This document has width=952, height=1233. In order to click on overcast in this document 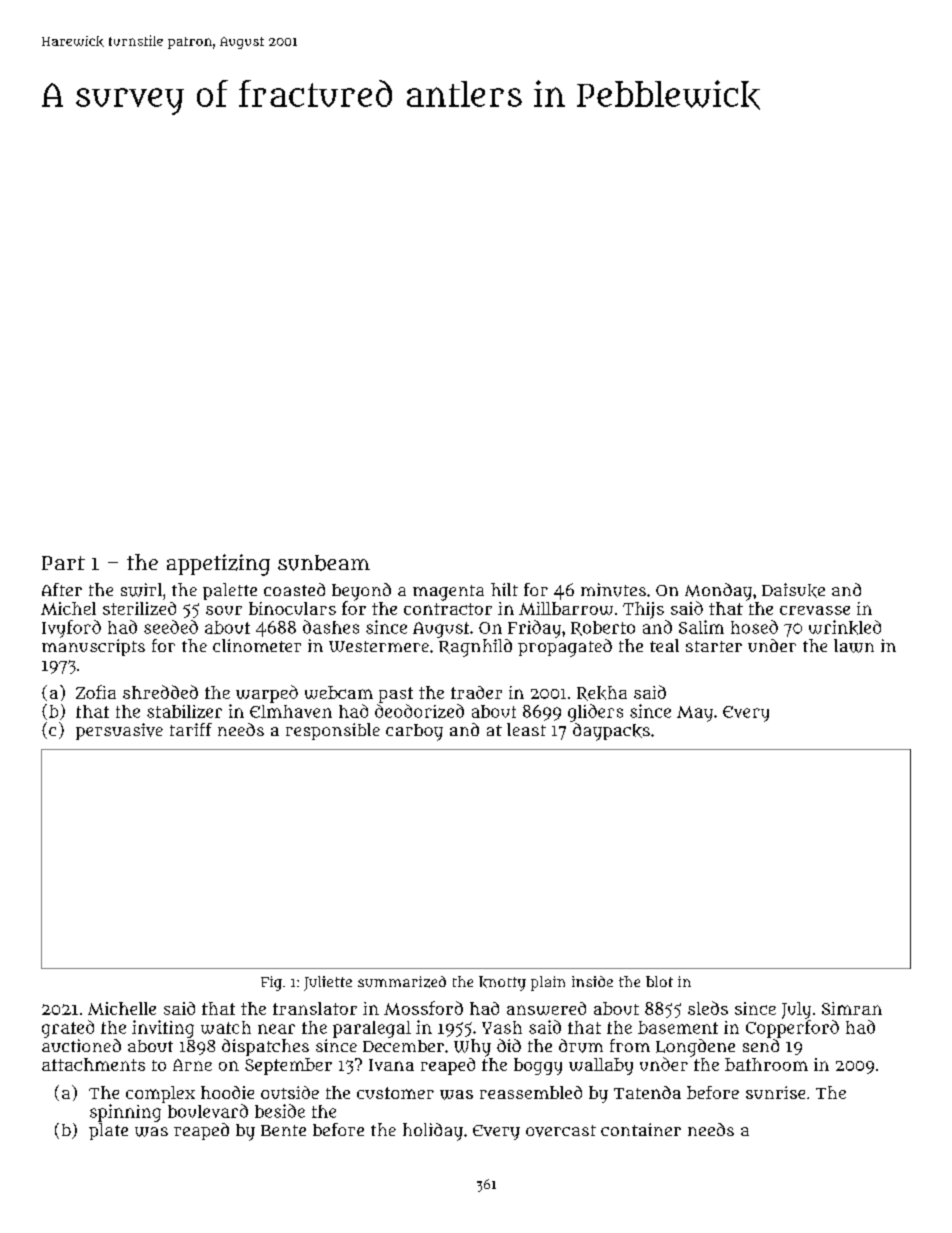, I will do `click(561, 1131)`.
